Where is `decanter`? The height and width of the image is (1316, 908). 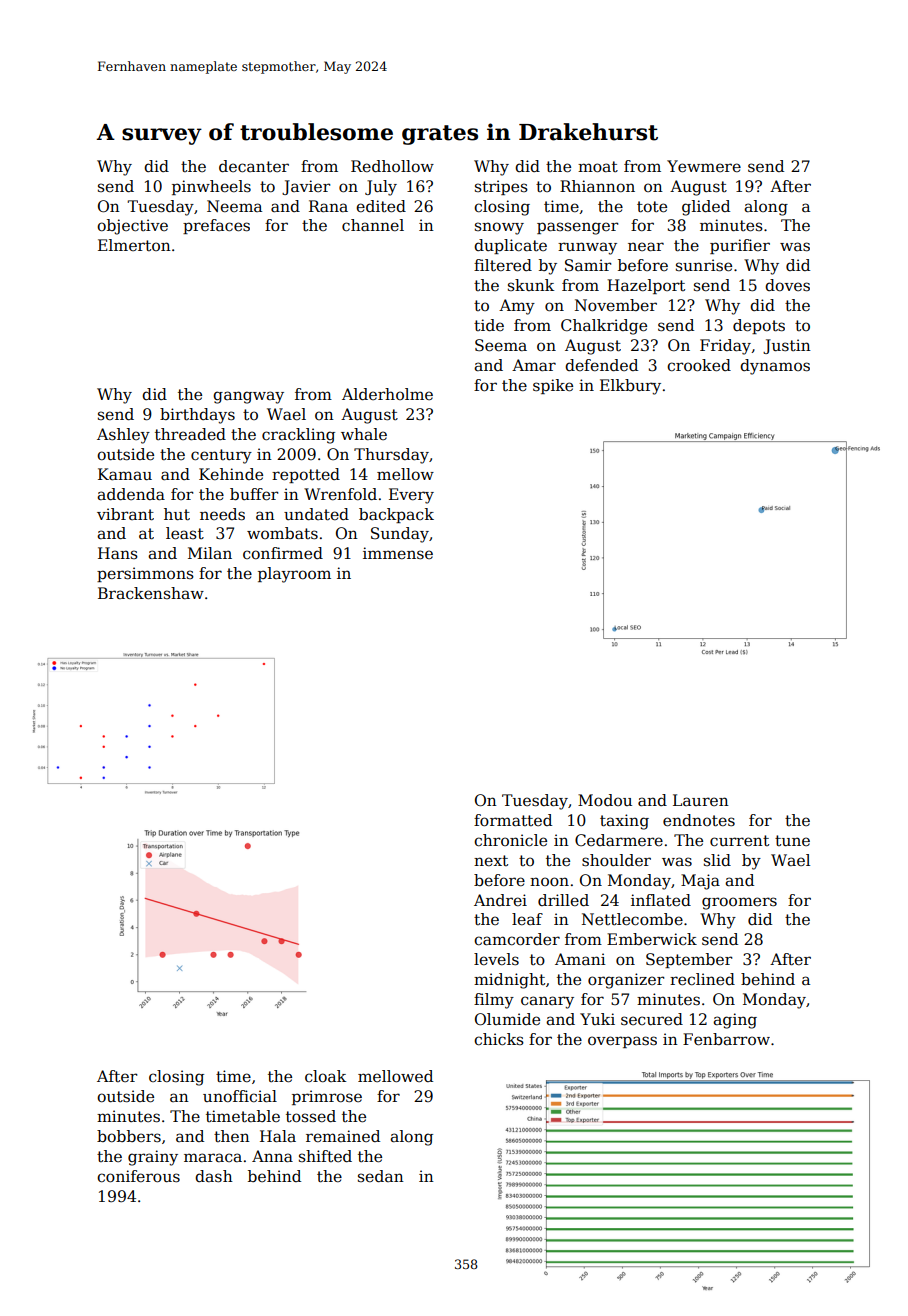 decanter is located at coordinates (254, 166).
